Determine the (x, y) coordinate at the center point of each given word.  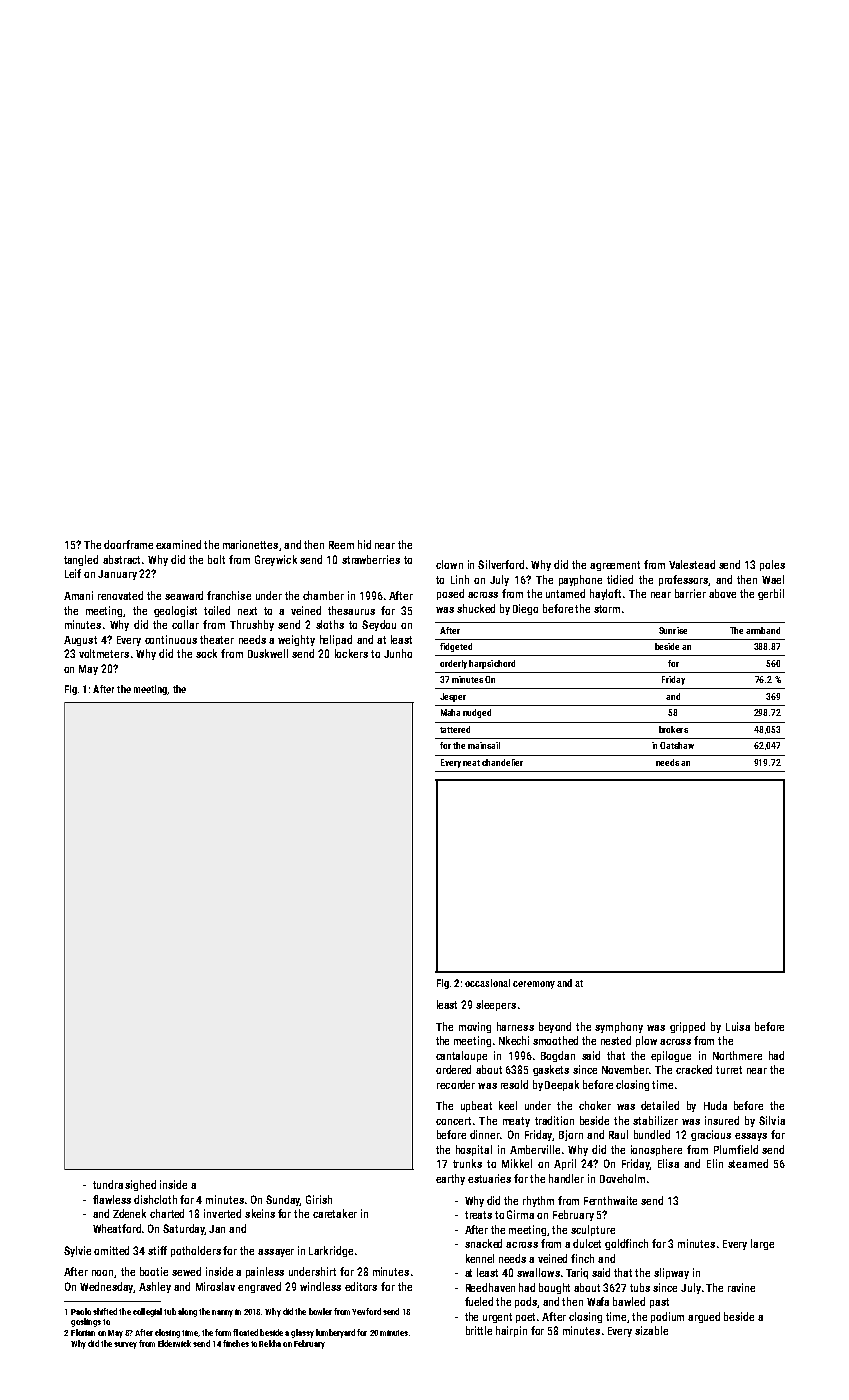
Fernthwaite (610, 1200)
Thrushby (252, 625)
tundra (108, 1184)
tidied (620, 579)
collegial (147, 1312)
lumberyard (335, 1333)
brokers (673, 729)
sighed (140, 1185)
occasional (487, 983)
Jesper (453, 697)
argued (704, 1317)
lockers (351, 653)
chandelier (502, 762)
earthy (450, 1179)
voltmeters (104, 653)
